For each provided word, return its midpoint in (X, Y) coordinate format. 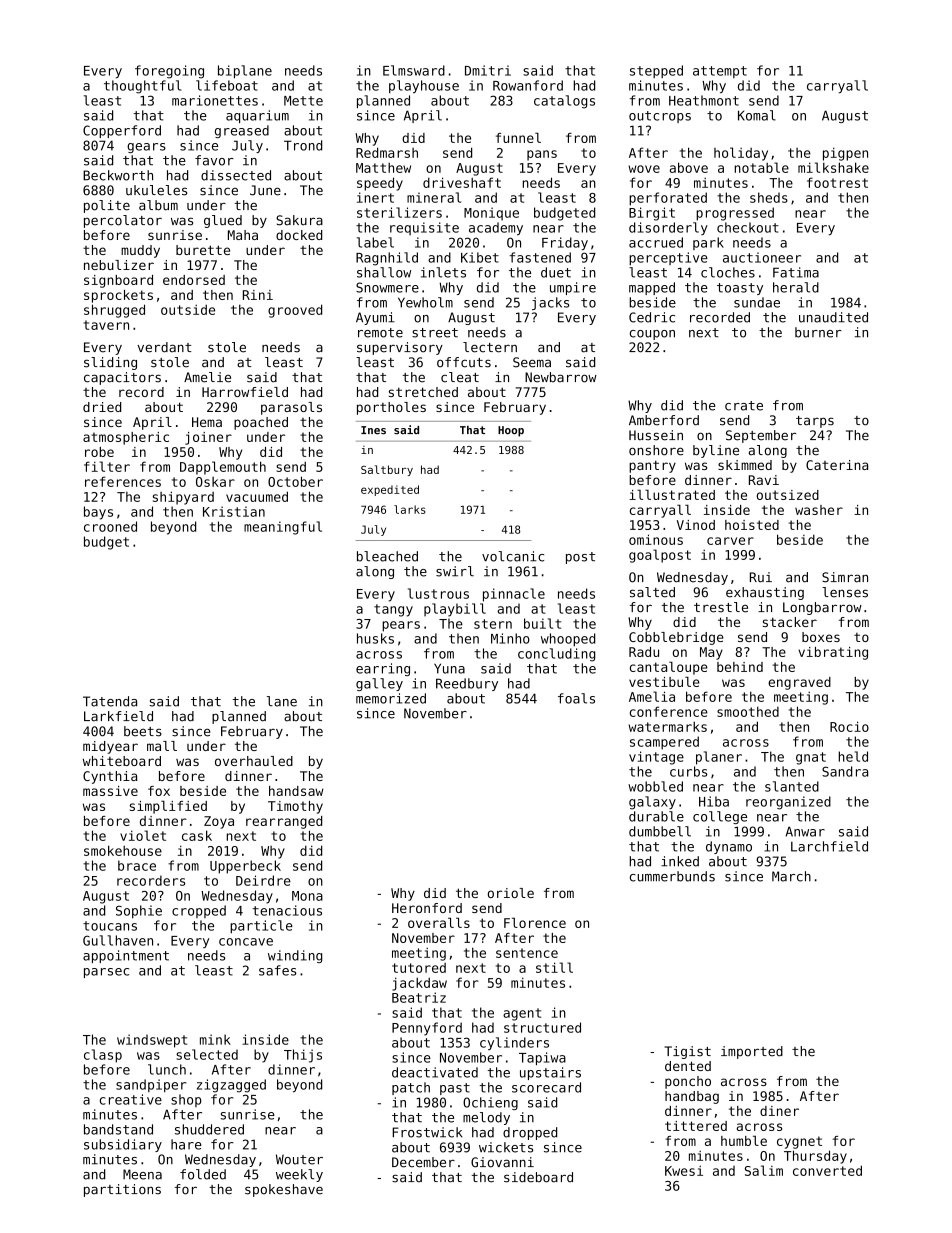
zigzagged (231, 1086)
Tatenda (110, 701)
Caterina (837, 465)
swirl (455, 571)
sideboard (538, 1177)
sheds (769, 197)
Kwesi (684, 1170)
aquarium (257, 116)
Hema (207, 422)
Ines (373, 430)
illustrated (672, 494)
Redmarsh (387, 152)
